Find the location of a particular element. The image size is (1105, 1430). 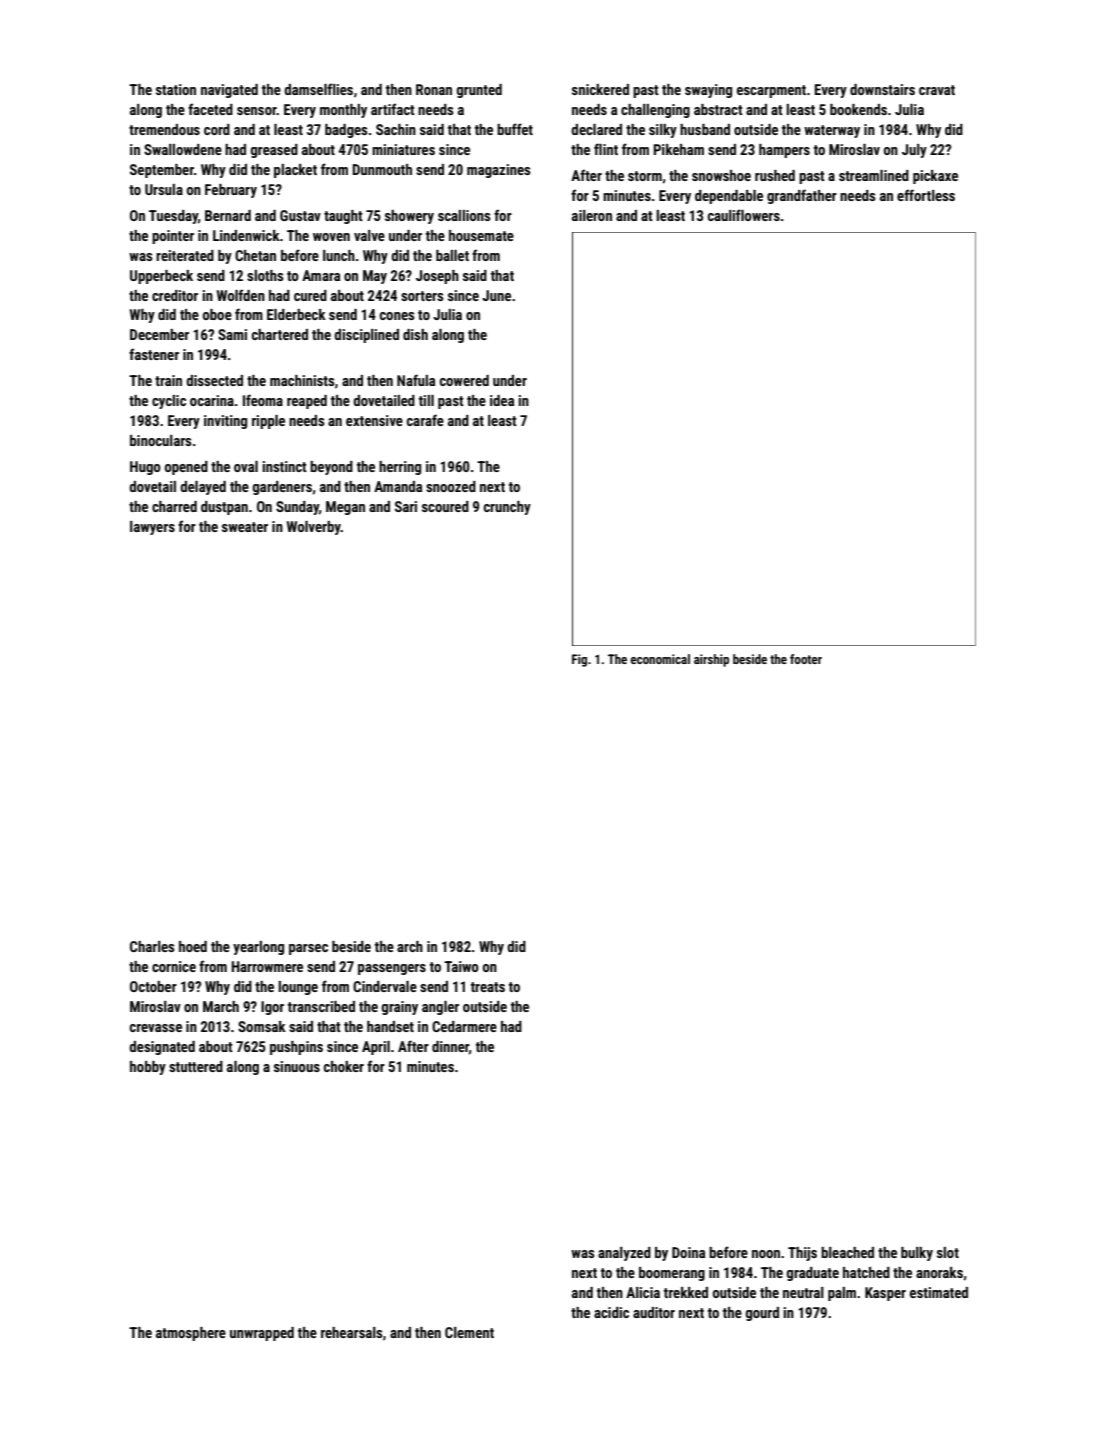

swaying is located at coordinates (708, 91).
